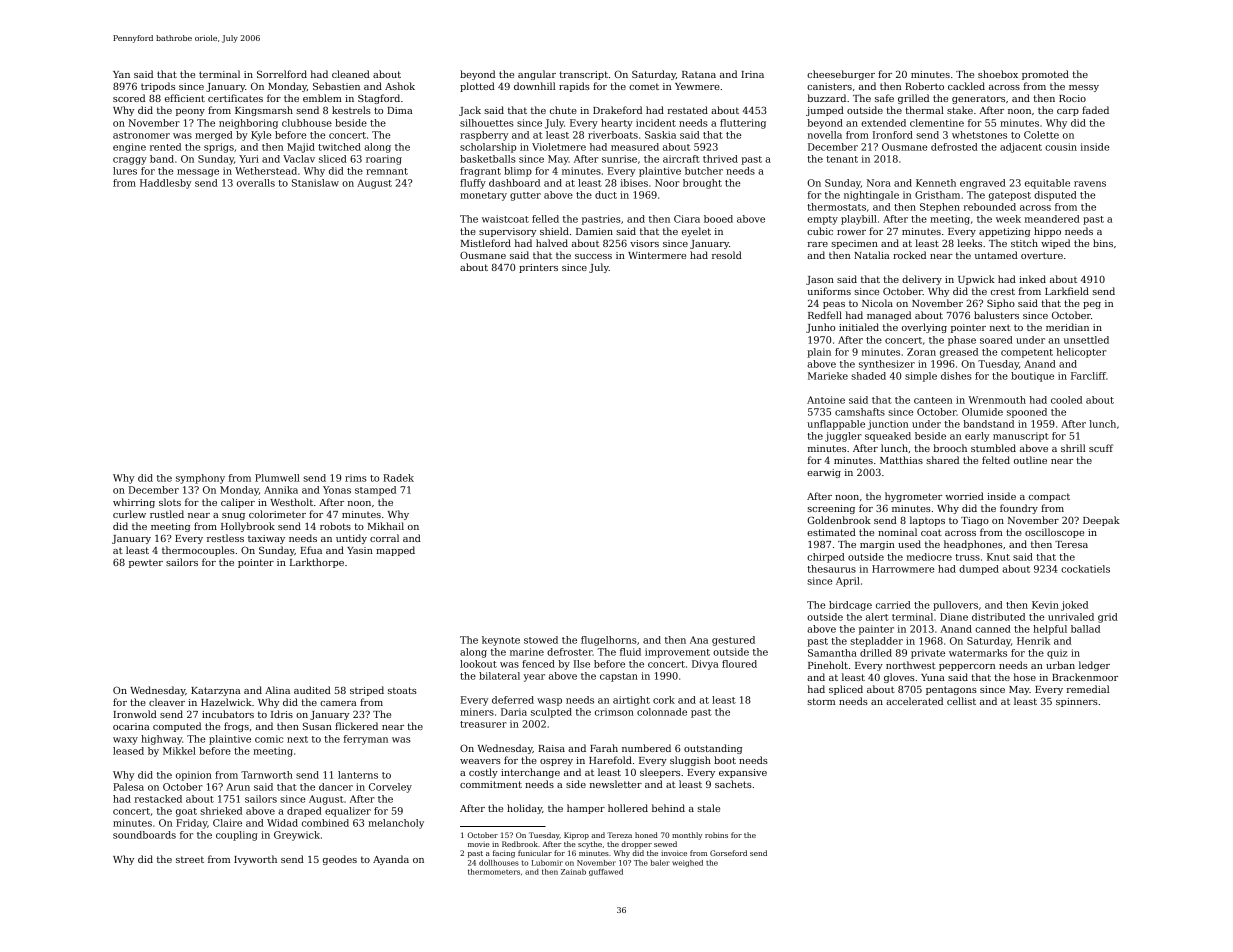  What do you see at coordinates (752, 74) in the document?
I see `Irina` at bounding box center [752, 74].
